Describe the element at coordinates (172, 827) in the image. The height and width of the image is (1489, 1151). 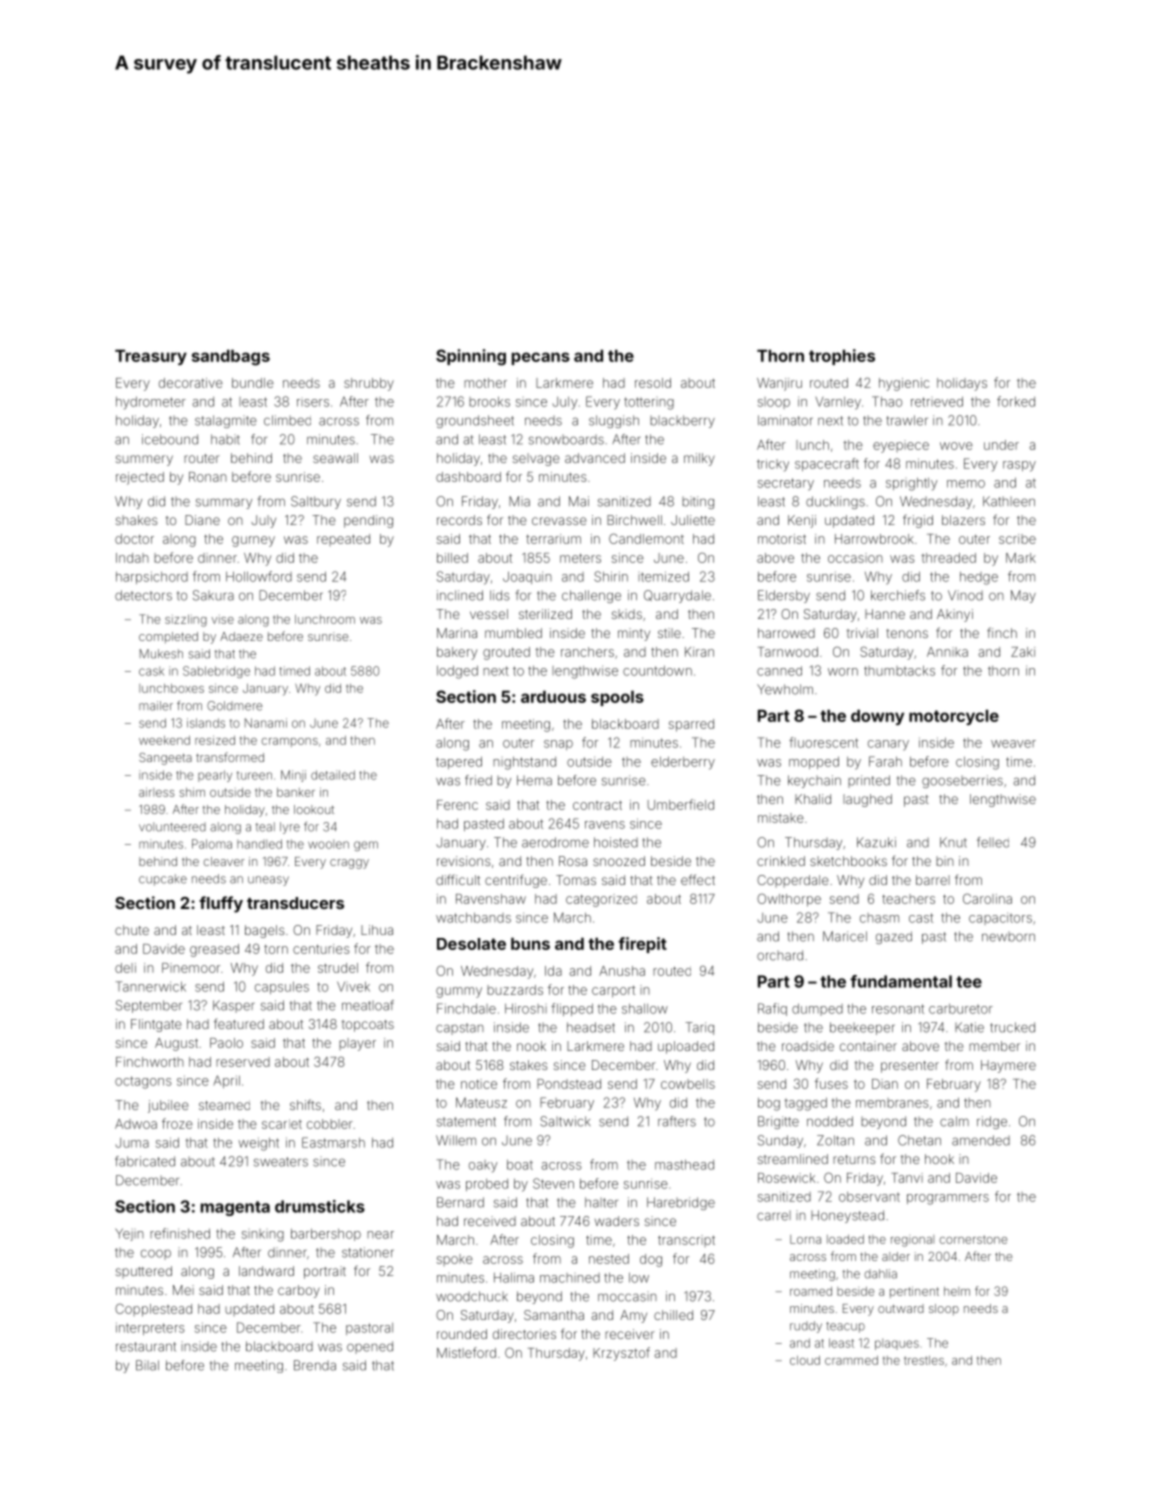
I see `volunteered` at that location.
